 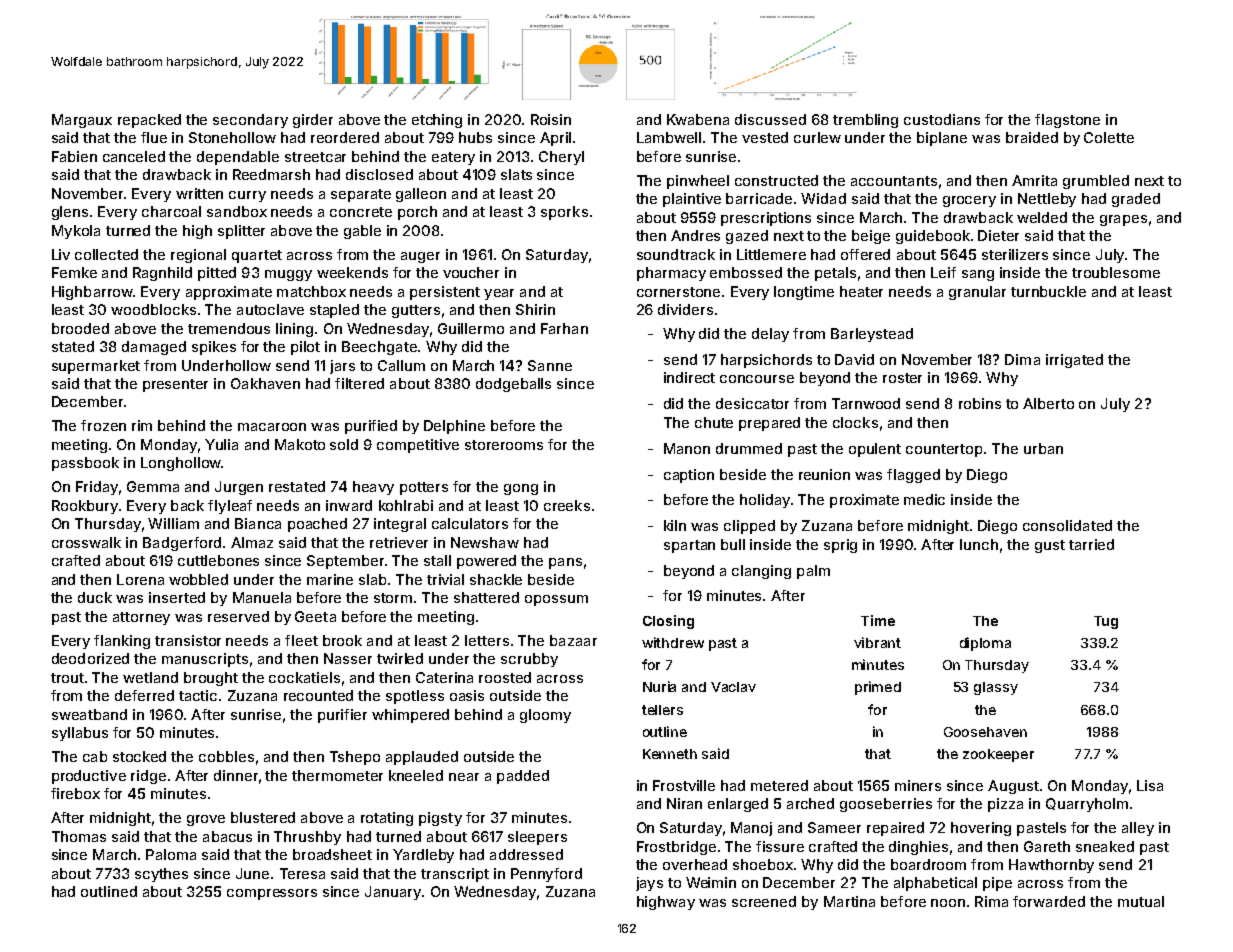 What do you see at coordinates (521, 489) in the screenshot?
I see `gong` at bounding box center [521, 489].
